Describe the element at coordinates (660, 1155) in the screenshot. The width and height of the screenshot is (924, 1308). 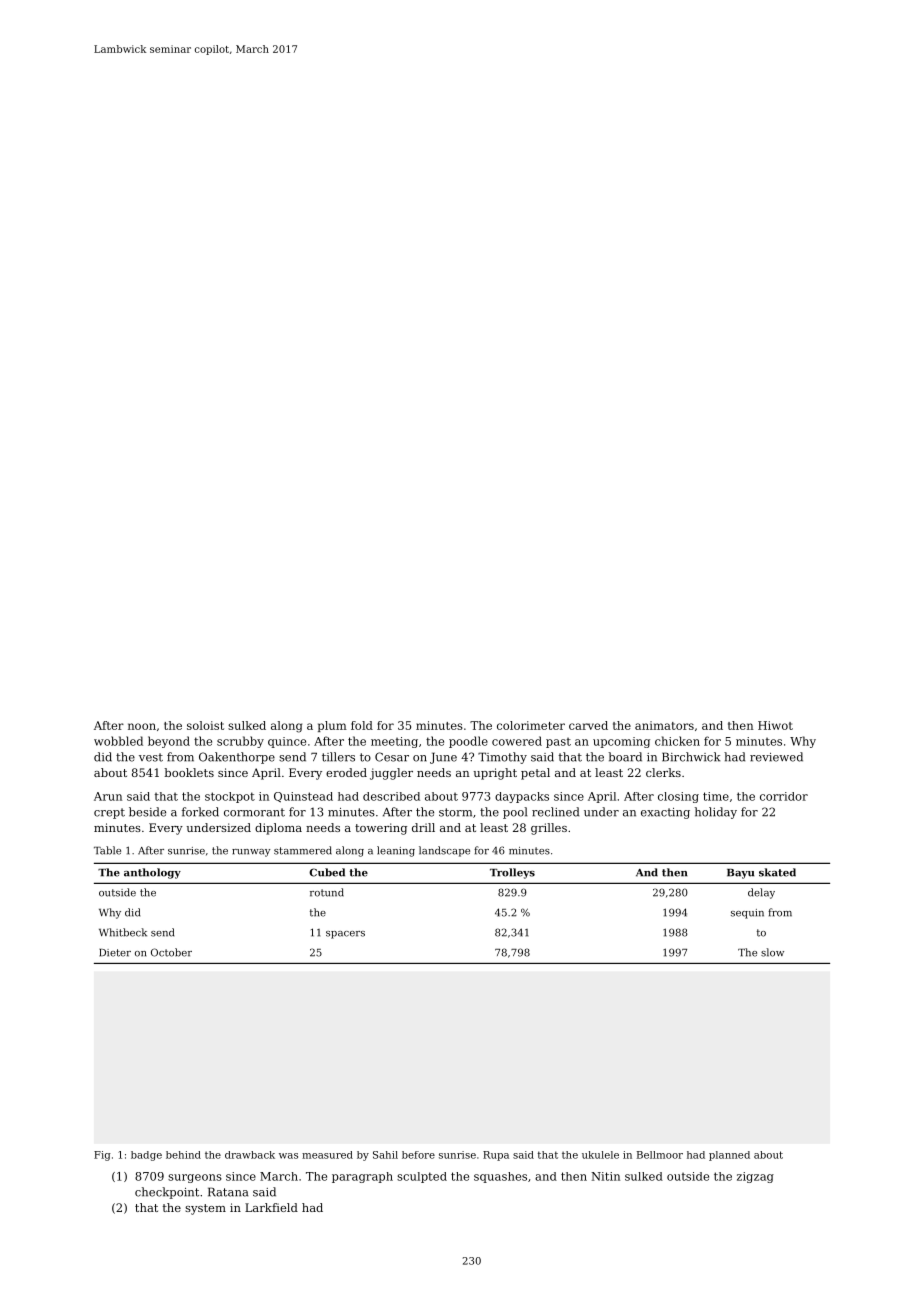
I see `Bellmoor` at that location.
